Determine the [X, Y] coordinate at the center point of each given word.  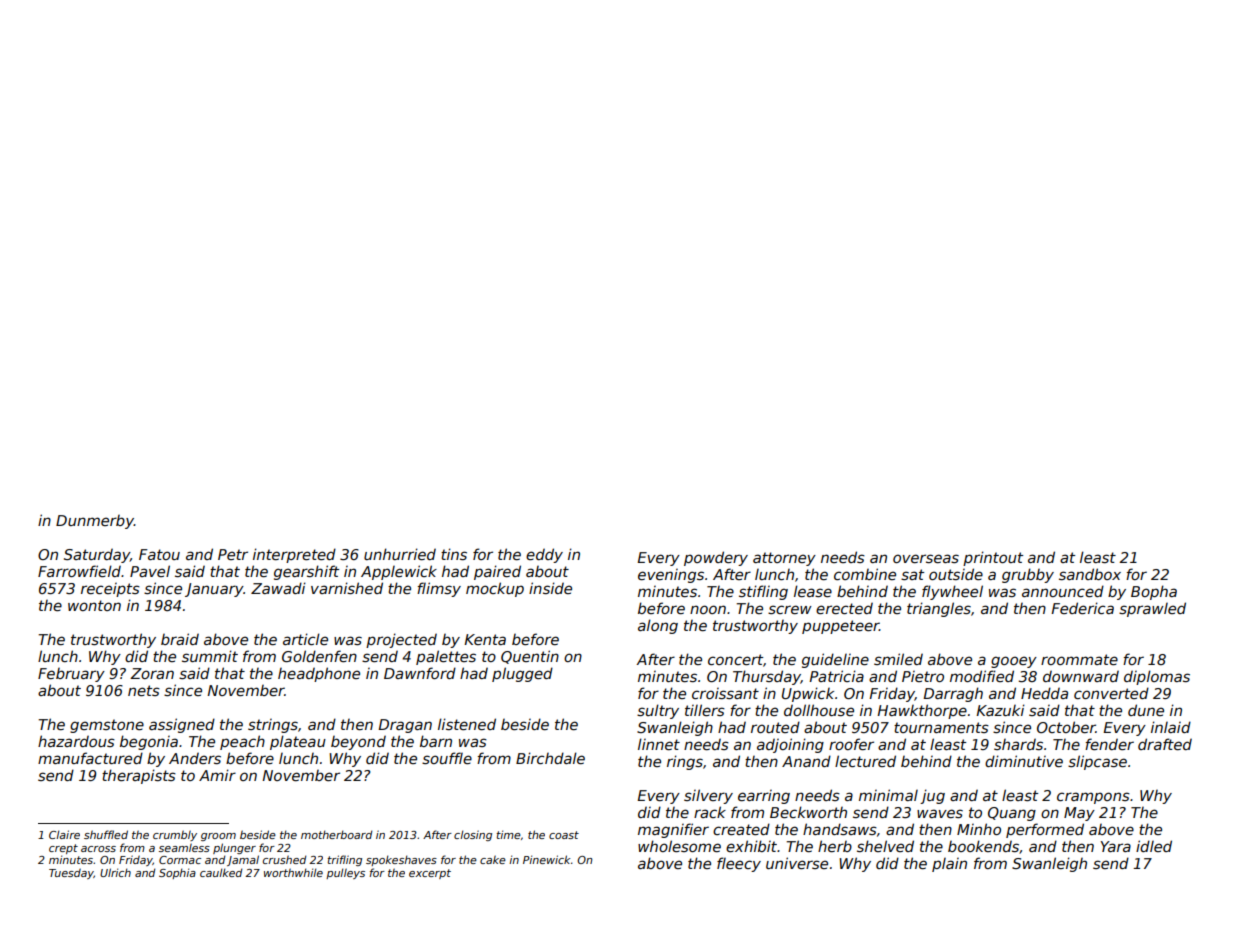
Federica [1082, 608]
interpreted [294, 555]
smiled [898, 659]
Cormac [180, 860]
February [71, 675]
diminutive [1024, 761]
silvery [708, 796]
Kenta [485, 639]
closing [473, 835]
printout [993, 558]
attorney [784, 559]
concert [735, 659]
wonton [94, 605]
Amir [217, 775]
